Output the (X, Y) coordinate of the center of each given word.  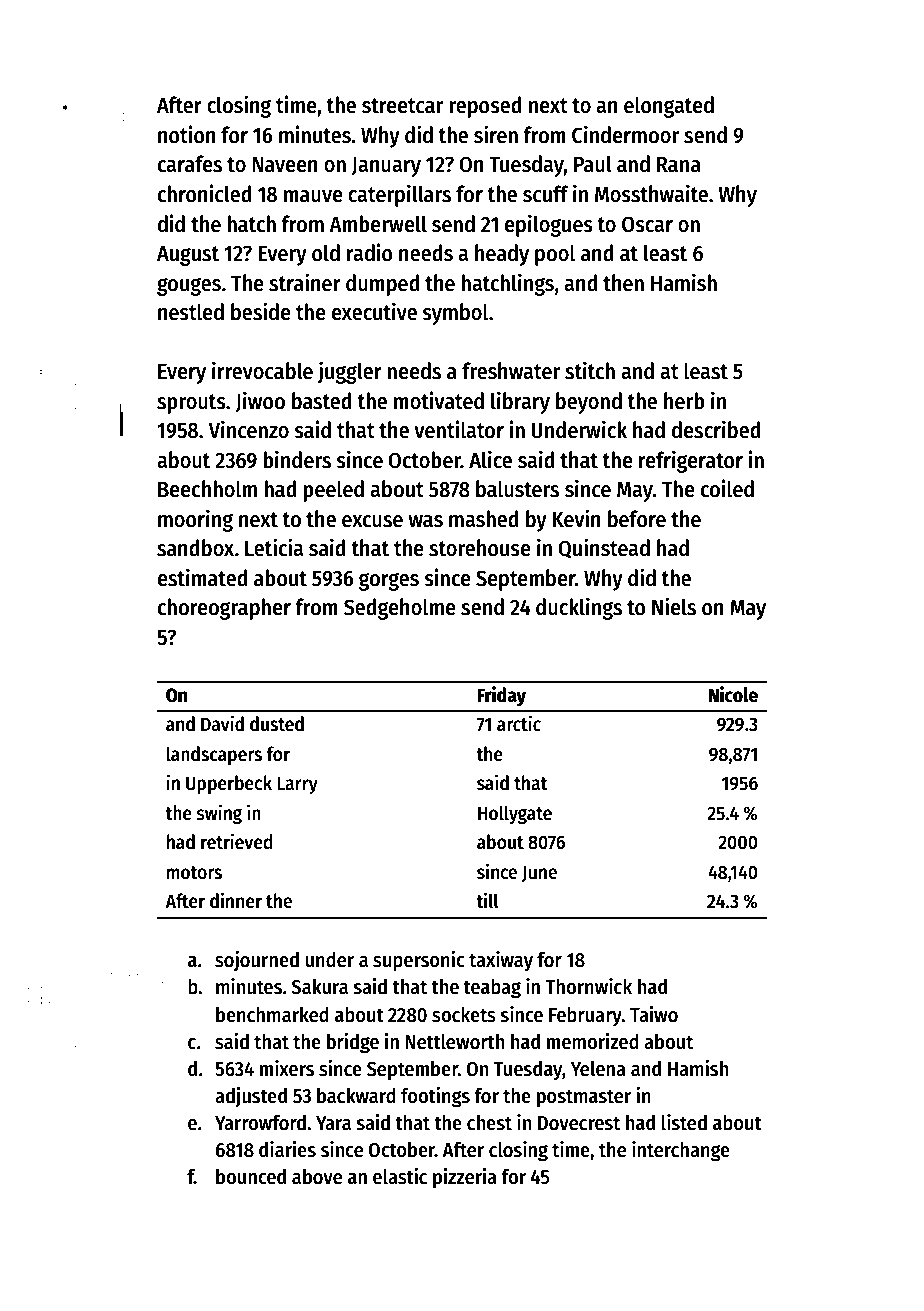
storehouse (480, 548)
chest (489, 1122)
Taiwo (654, 1014)
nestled (191, 312)
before (637, 519)
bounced (251, 1176)
